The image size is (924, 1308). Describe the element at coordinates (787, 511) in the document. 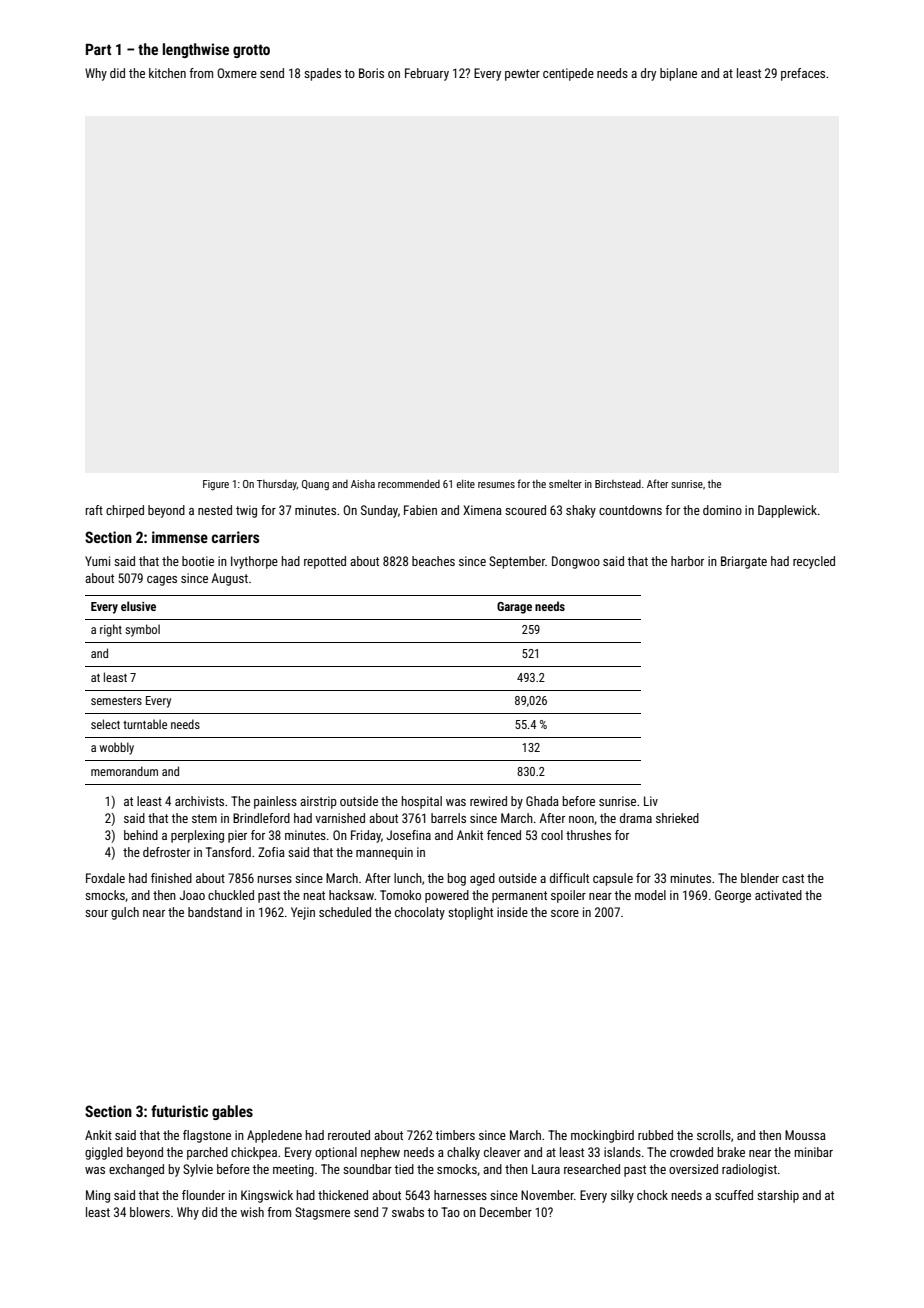

I see `Dapplewick` at that location.
